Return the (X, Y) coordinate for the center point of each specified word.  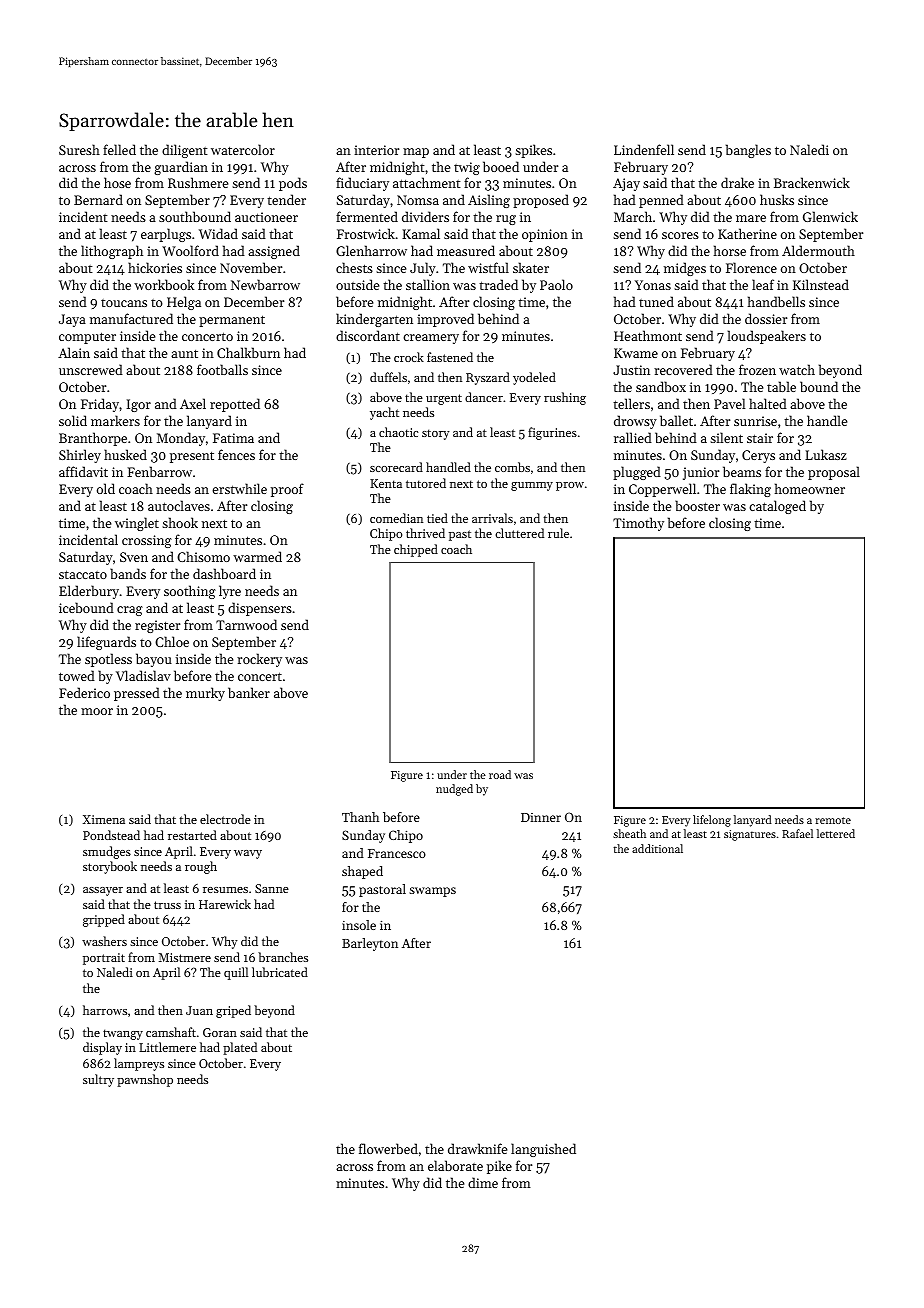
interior (376, 150)
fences (236, 454)
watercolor (243, 149)
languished (543, 1150)
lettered (836, 833)
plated (240, 1048)
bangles (748, 151)
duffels (388, 377)
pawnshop (145, 1080)
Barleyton (370, 944)
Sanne (272, 888)
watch (797, 369)
